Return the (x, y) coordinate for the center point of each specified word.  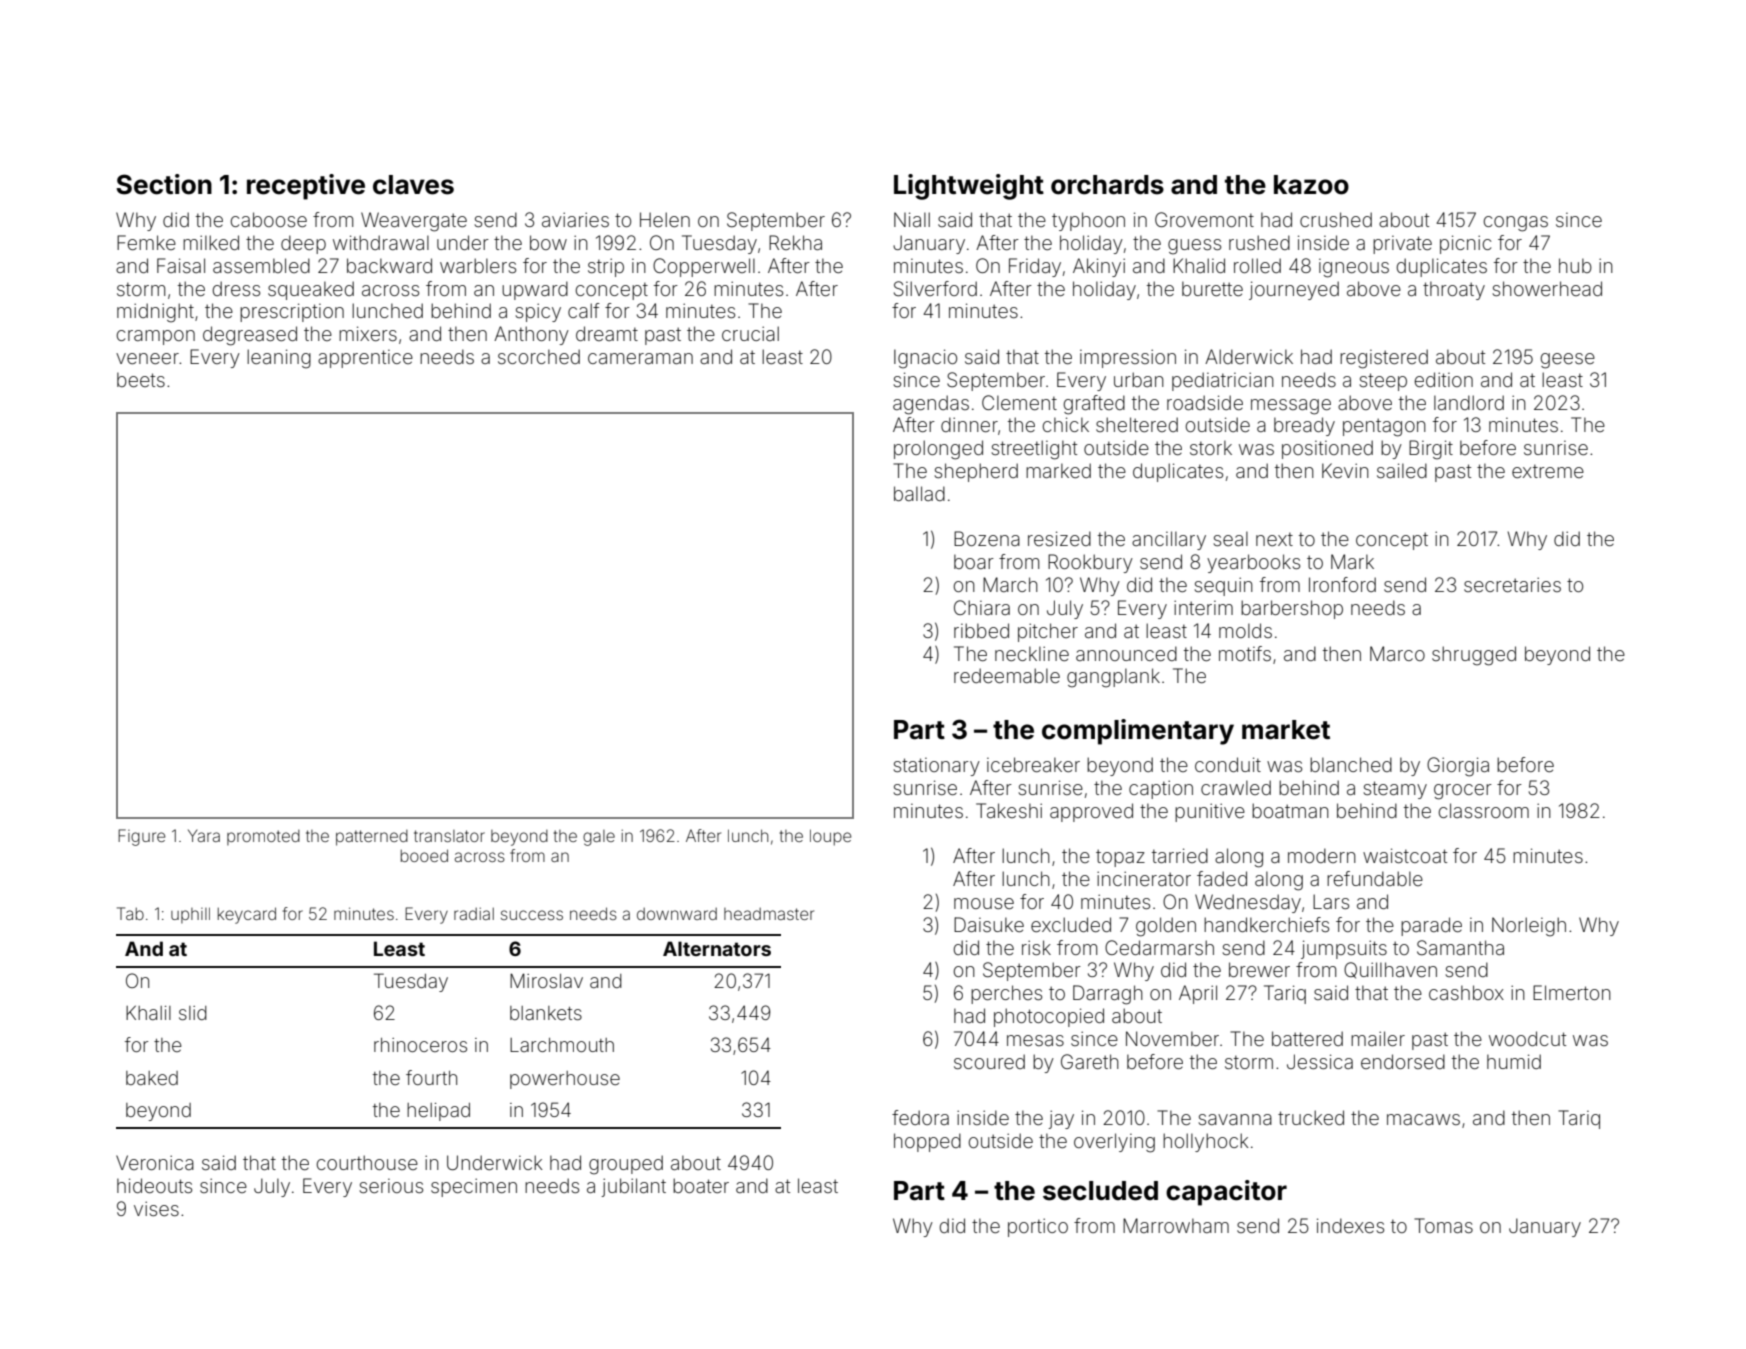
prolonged (938, 450)
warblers (478, 265)
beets (141, 379)
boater (701, 1185)
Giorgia (1458, 767)
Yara (204, 835)
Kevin (1345, 470)
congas (1515, 224)
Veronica (155, 1162)
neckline (1032, 653)
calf (584, 310)
